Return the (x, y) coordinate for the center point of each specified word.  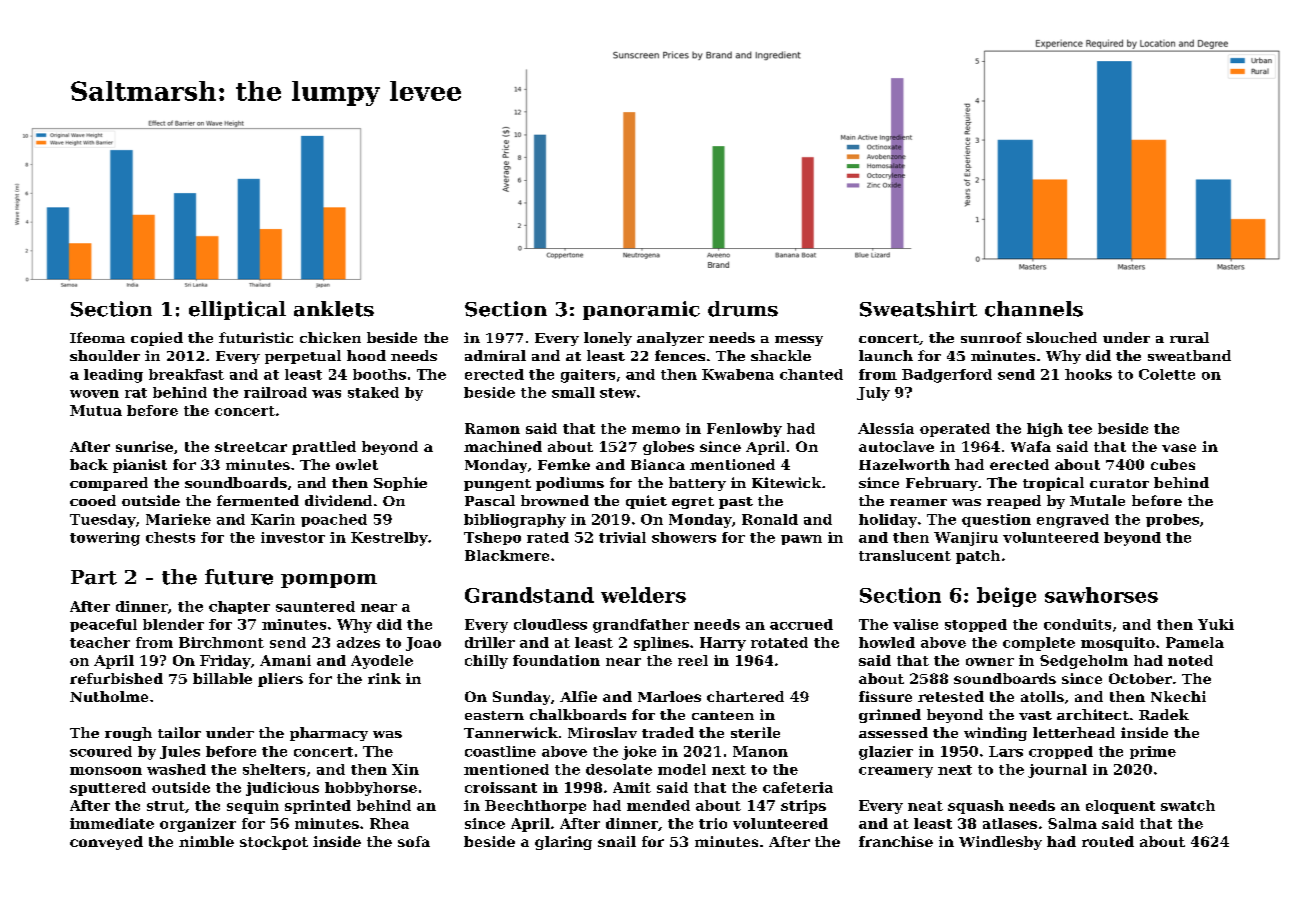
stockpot (274, 843)
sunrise (144, 446)
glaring (563, 843)
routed (1108, 841)
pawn (801, 540)
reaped (1014, 502)
